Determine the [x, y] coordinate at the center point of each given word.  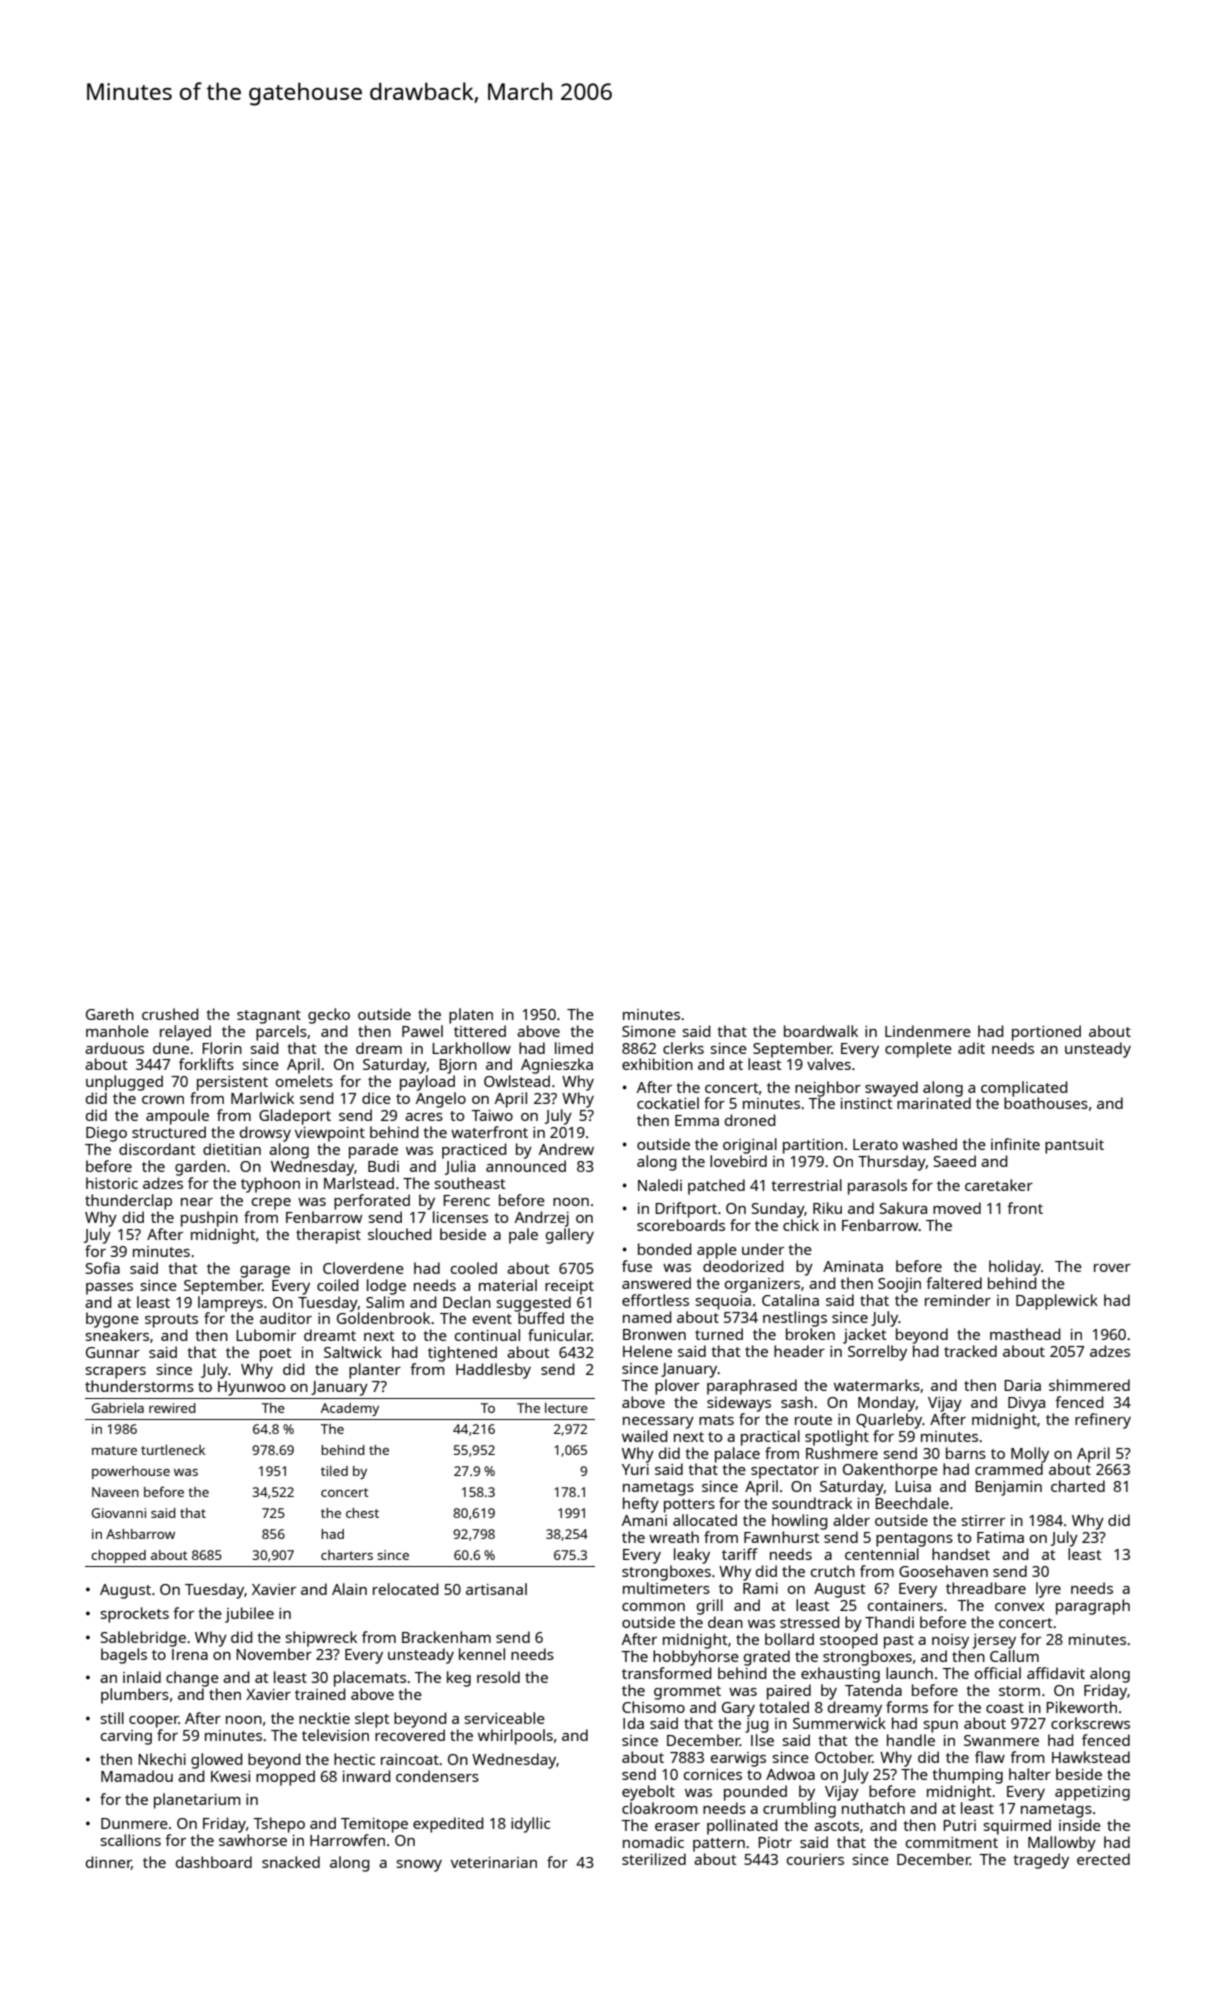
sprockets [134, 1615]
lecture [566, 1407]
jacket [865, 1336]
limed [574, 1048]
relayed [185, 1033]
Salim [385, 1302]
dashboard [214, 1862]
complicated [1024, 1089]
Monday [887, 1404]
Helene [647, 1351]
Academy [350, 1409]
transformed [667, 1673]
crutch [833, 1571]
